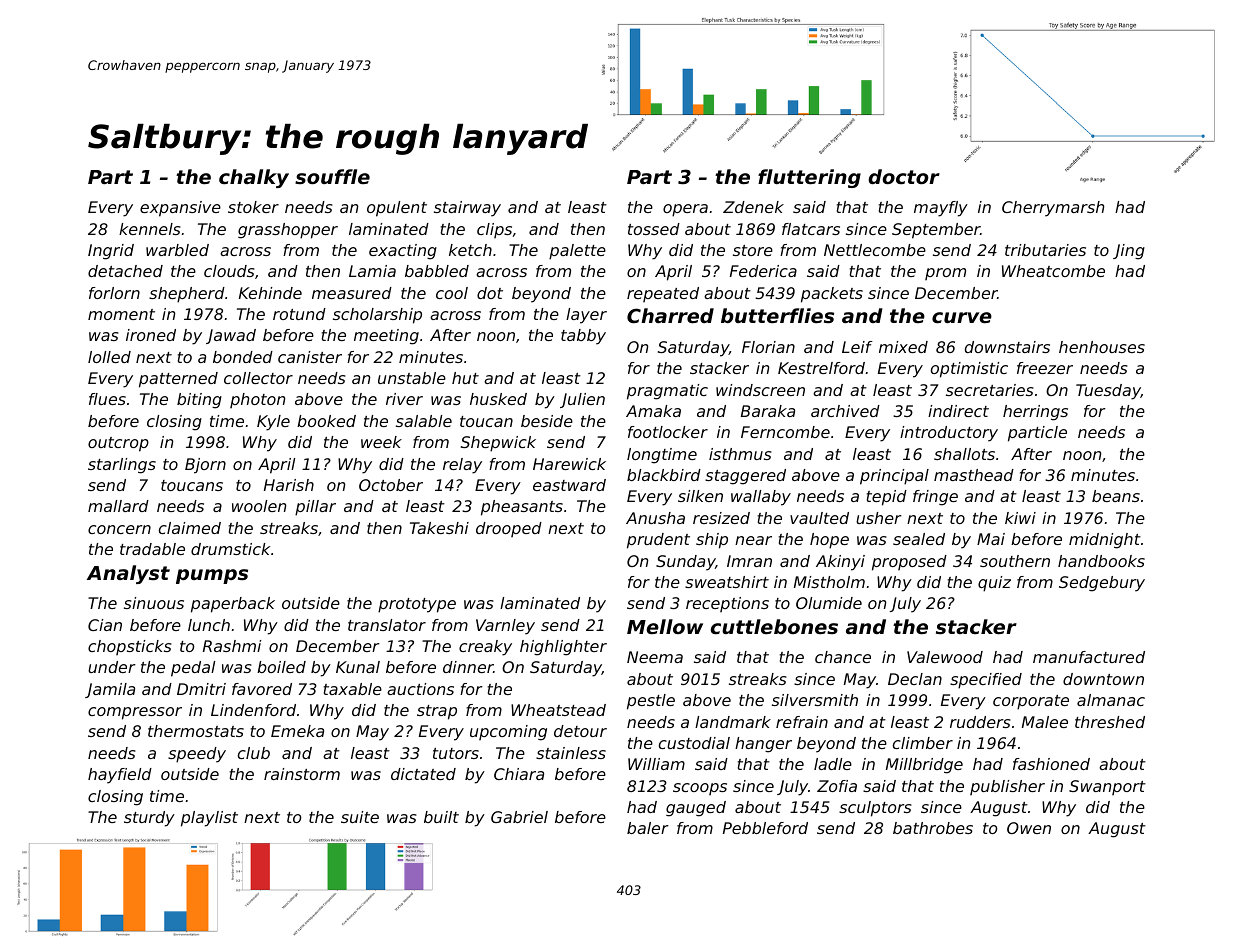  Describe the element at coordinates (289, 485) in the image. I see `Harish` at that location.
